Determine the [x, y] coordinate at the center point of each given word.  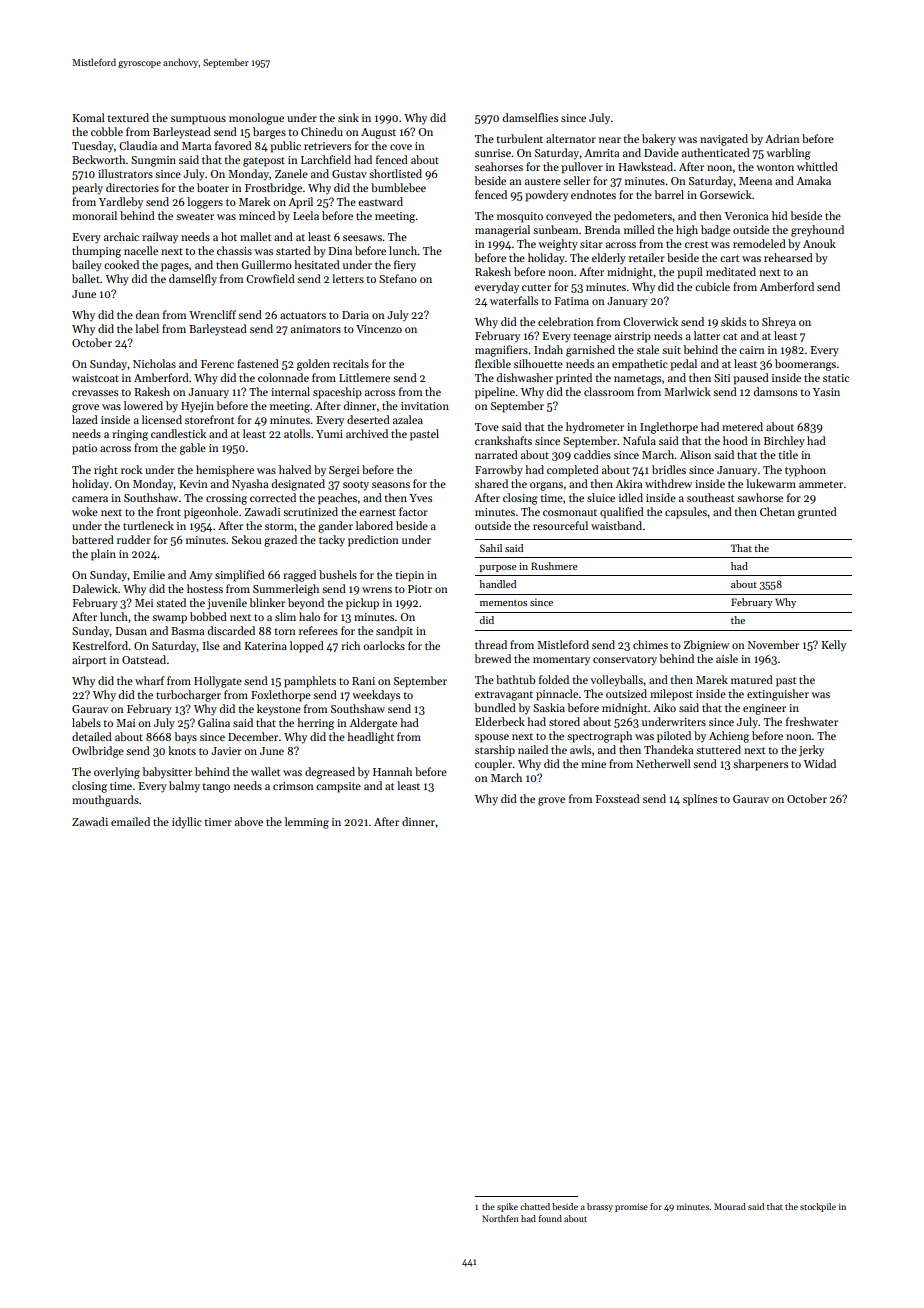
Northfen [500, 1218]
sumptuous [198, 120]
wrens [377, 590]
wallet [265, 771]
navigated [724, 140]
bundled [495, 707]
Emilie [149, 574]
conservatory [625, 661]
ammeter [821, 484]
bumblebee [398, 187]
